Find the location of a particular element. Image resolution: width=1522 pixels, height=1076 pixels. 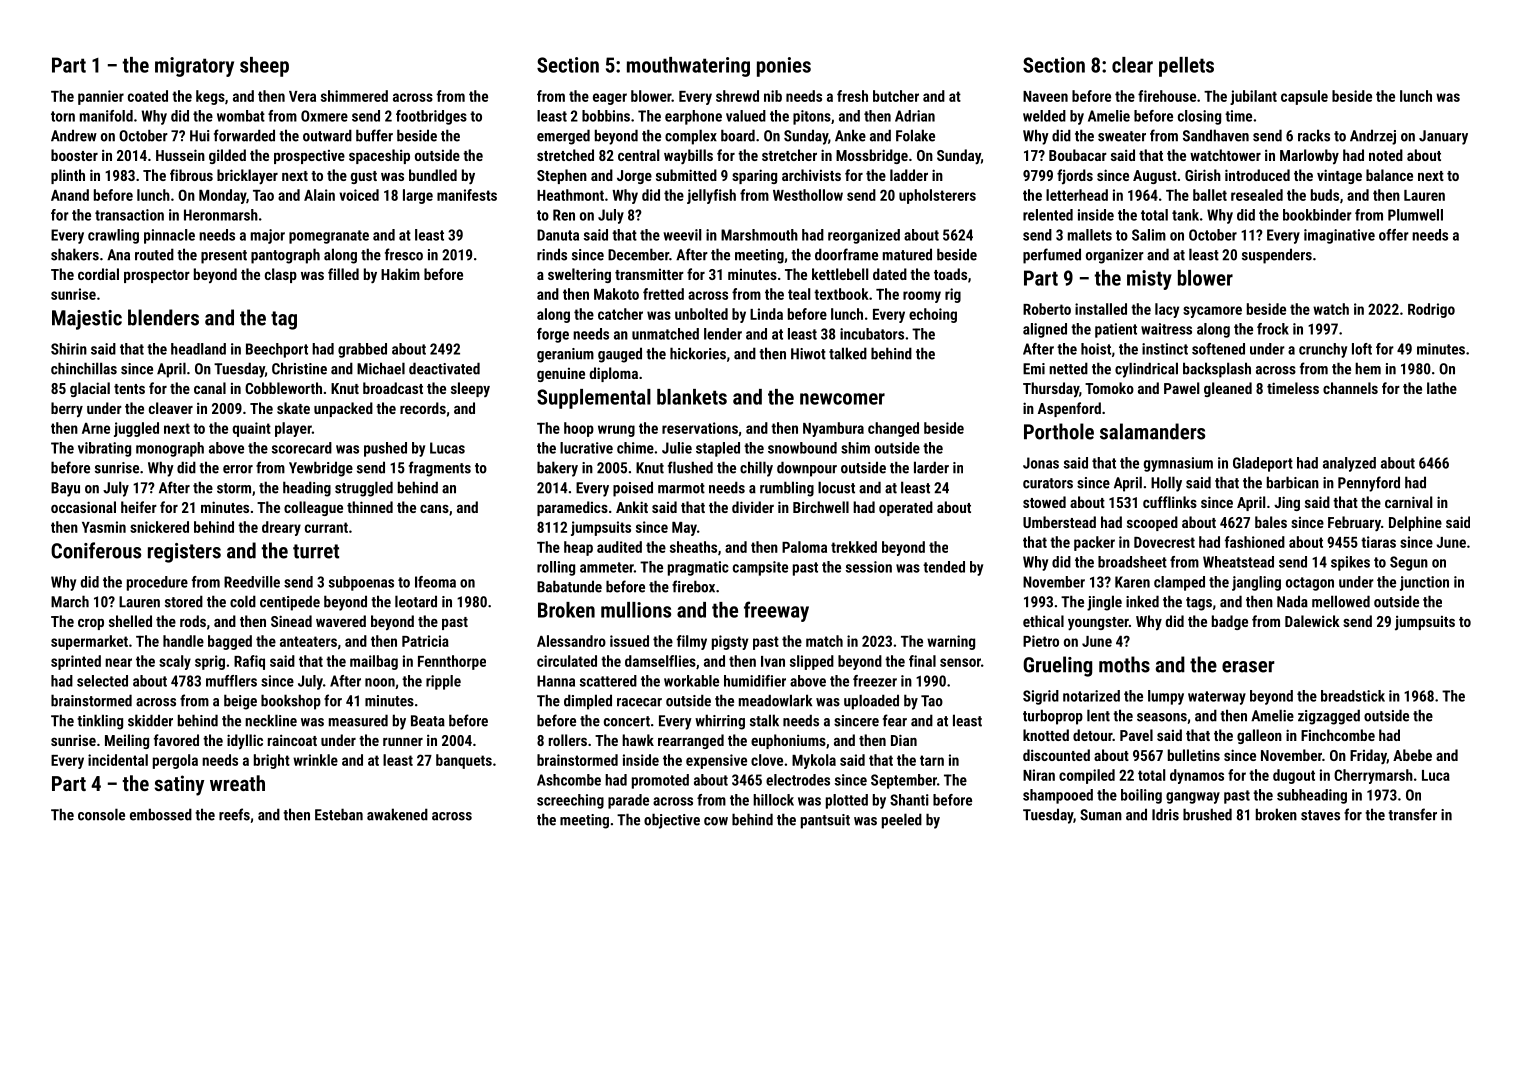

Plumwell is located at coordinates (1415, 215).
